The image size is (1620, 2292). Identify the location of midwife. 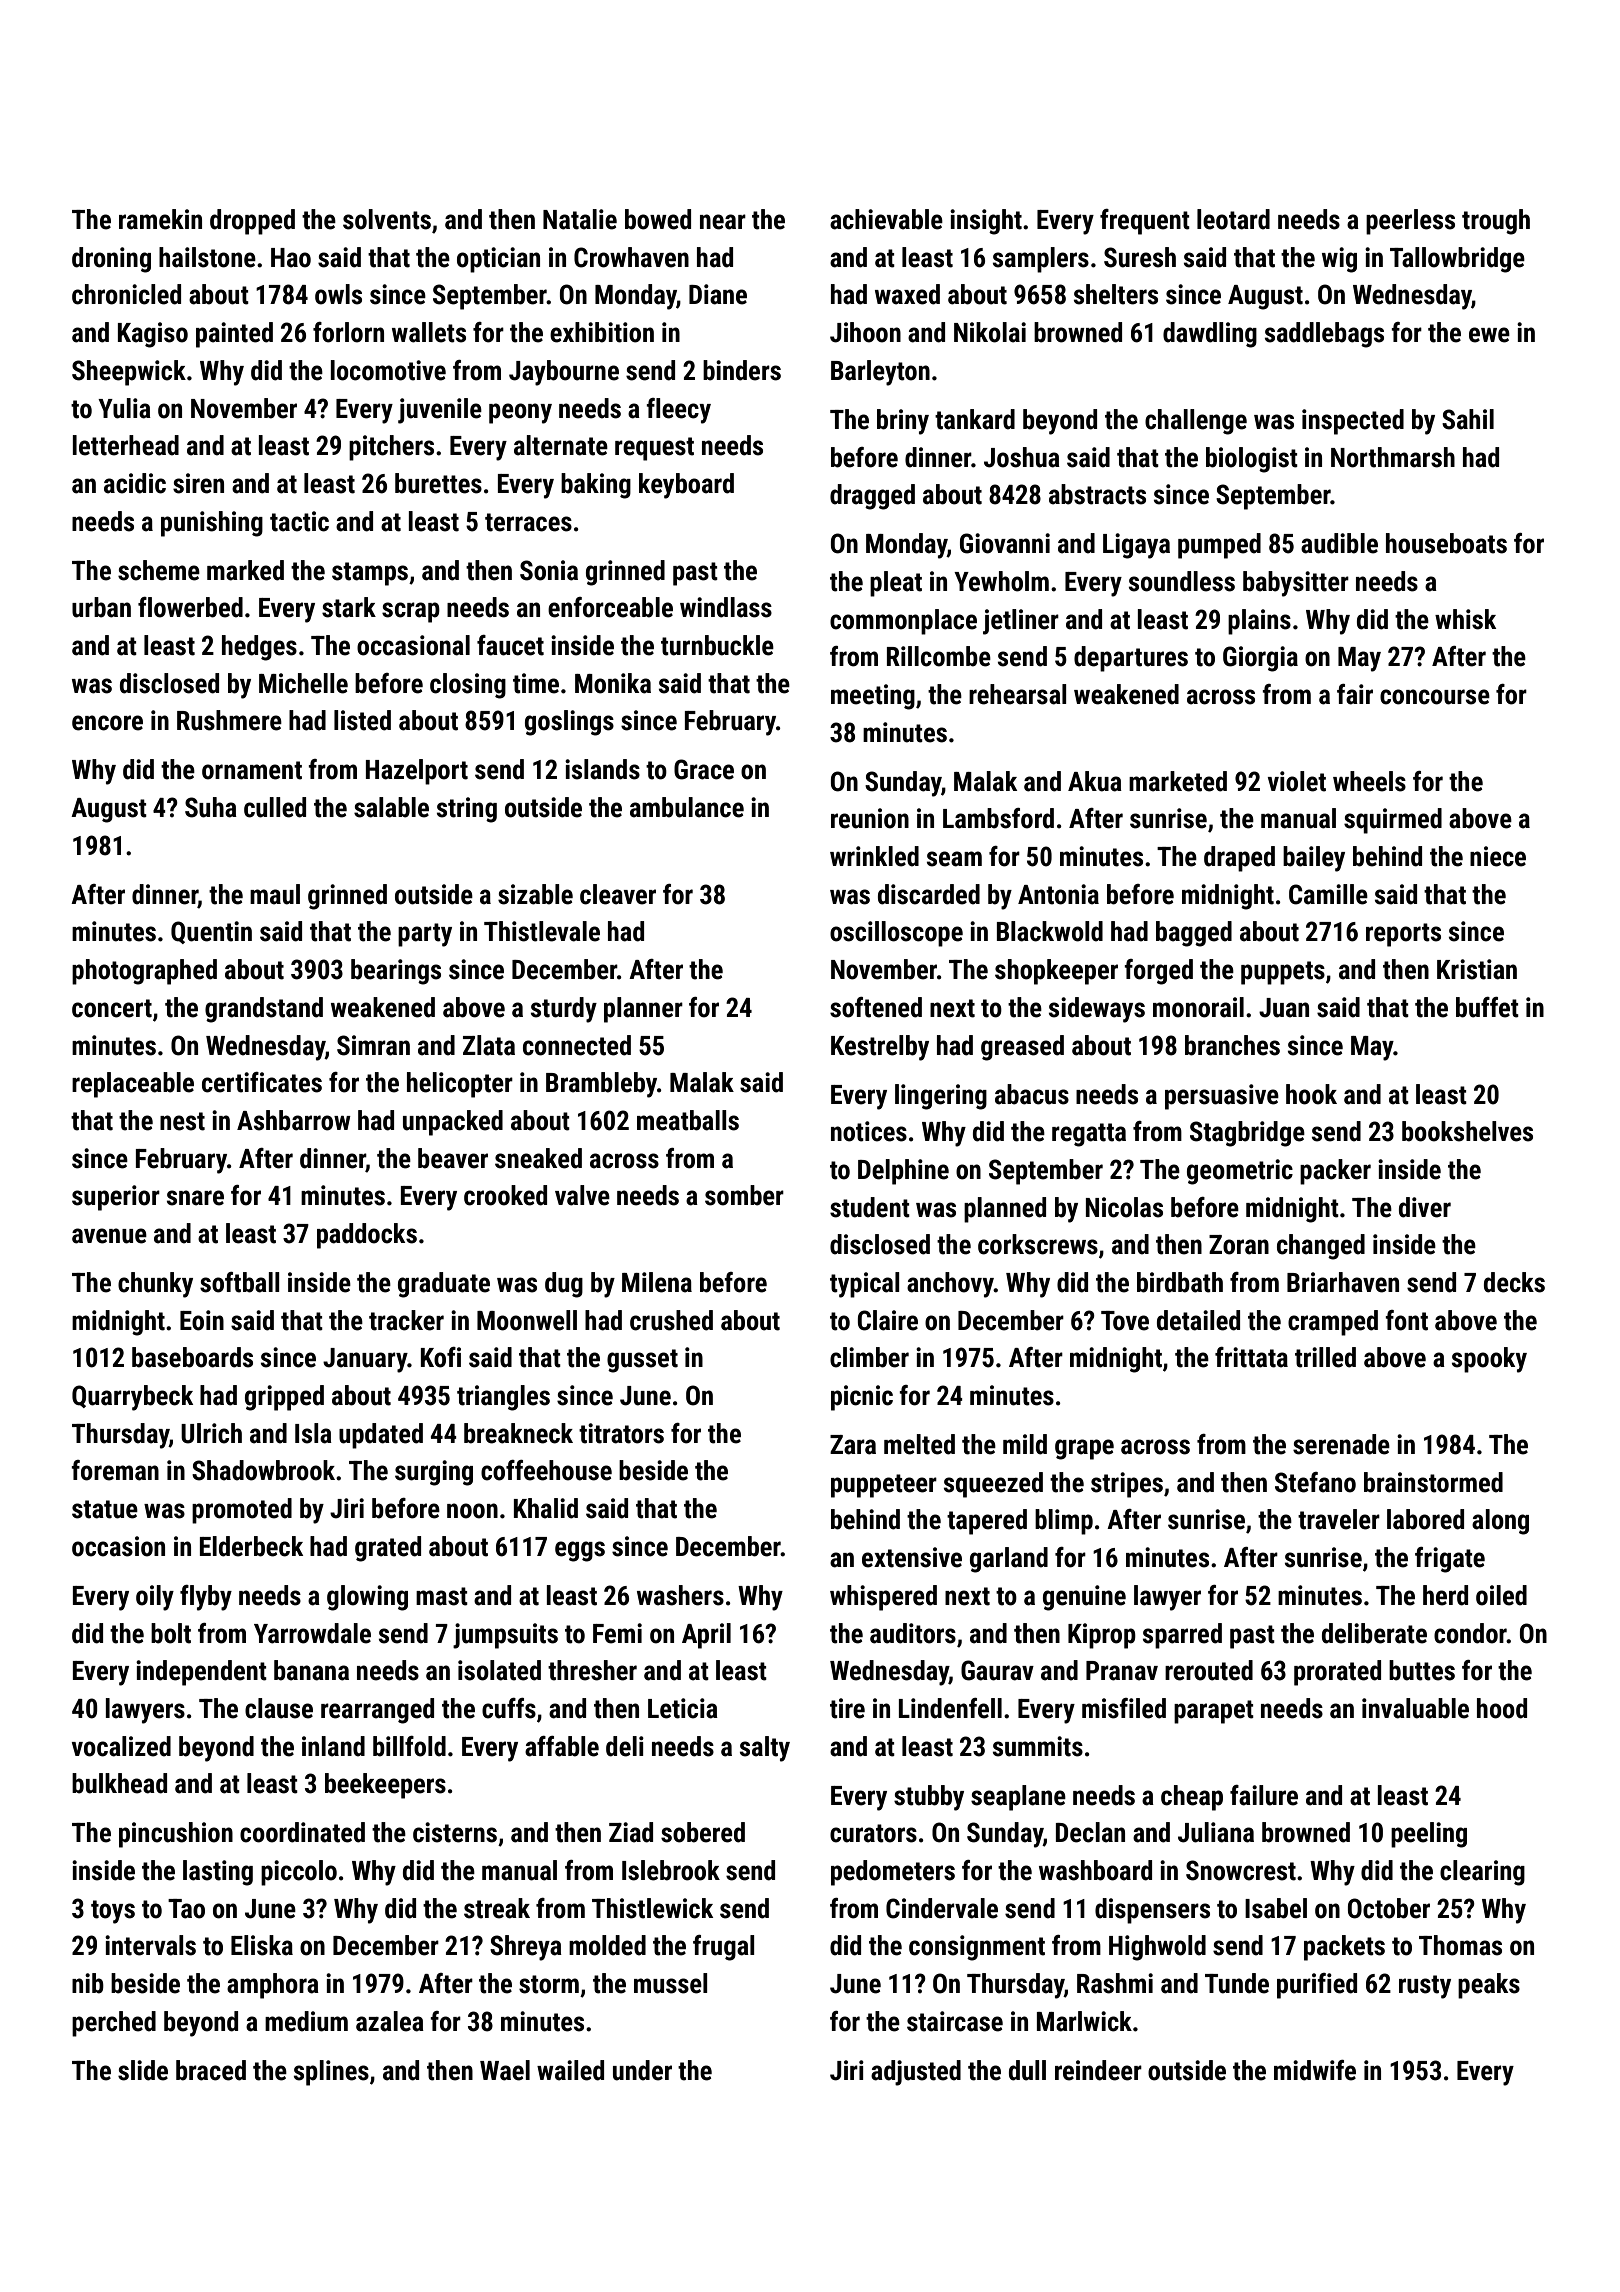
(1315, 2070).
